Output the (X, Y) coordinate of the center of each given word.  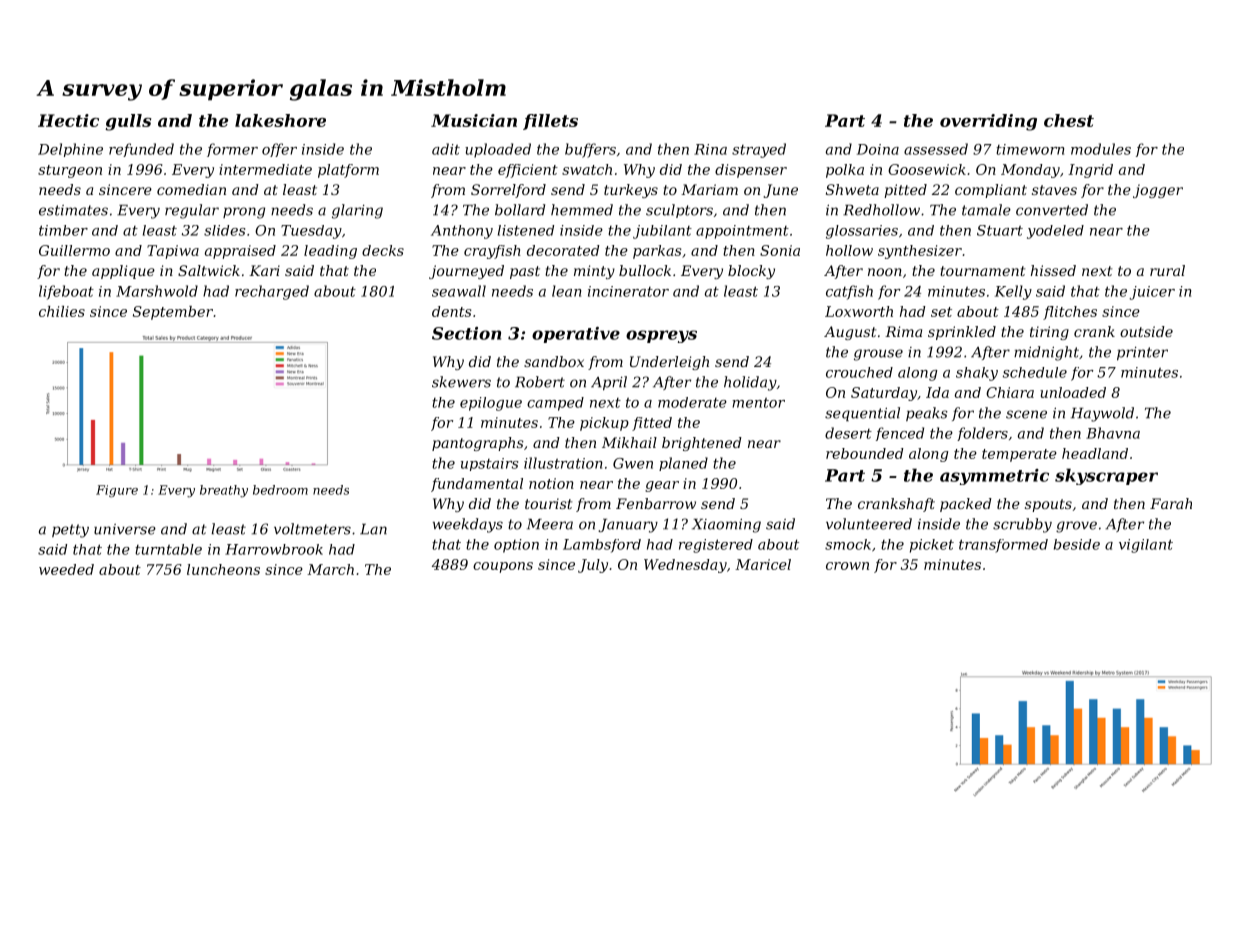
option (516, 546)
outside (1146, 331)
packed (966, 505)
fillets (550, 122)
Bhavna (1113, 433)
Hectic (68, 120)
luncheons (223, 569)
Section (466, 333)
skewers (461, 382)
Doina (878, 149)
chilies (62, 311)
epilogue (491, 404)
